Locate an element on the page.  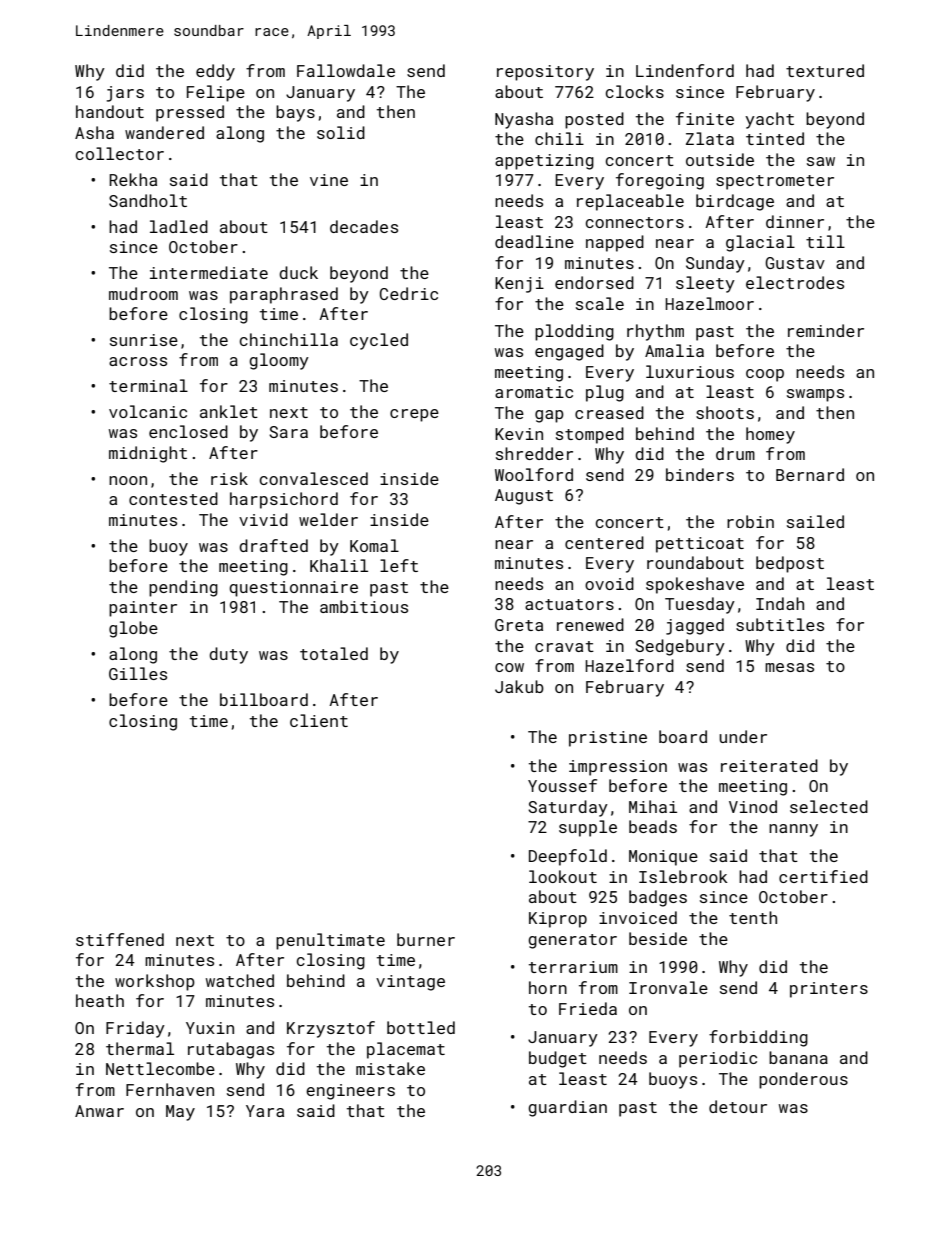
appetizing is located at coordinates (544, 162).
